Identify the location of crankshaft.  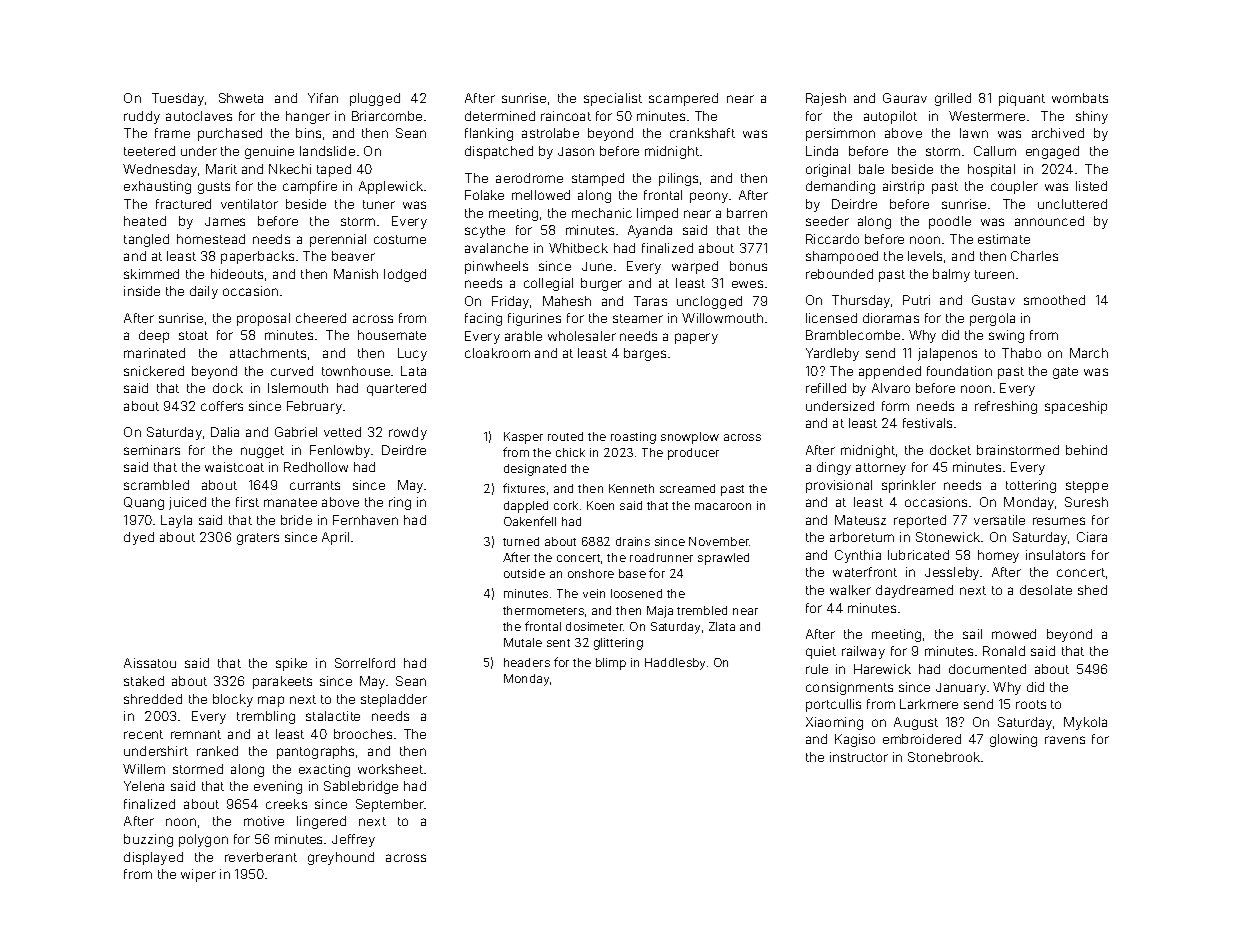
(702, 133).
